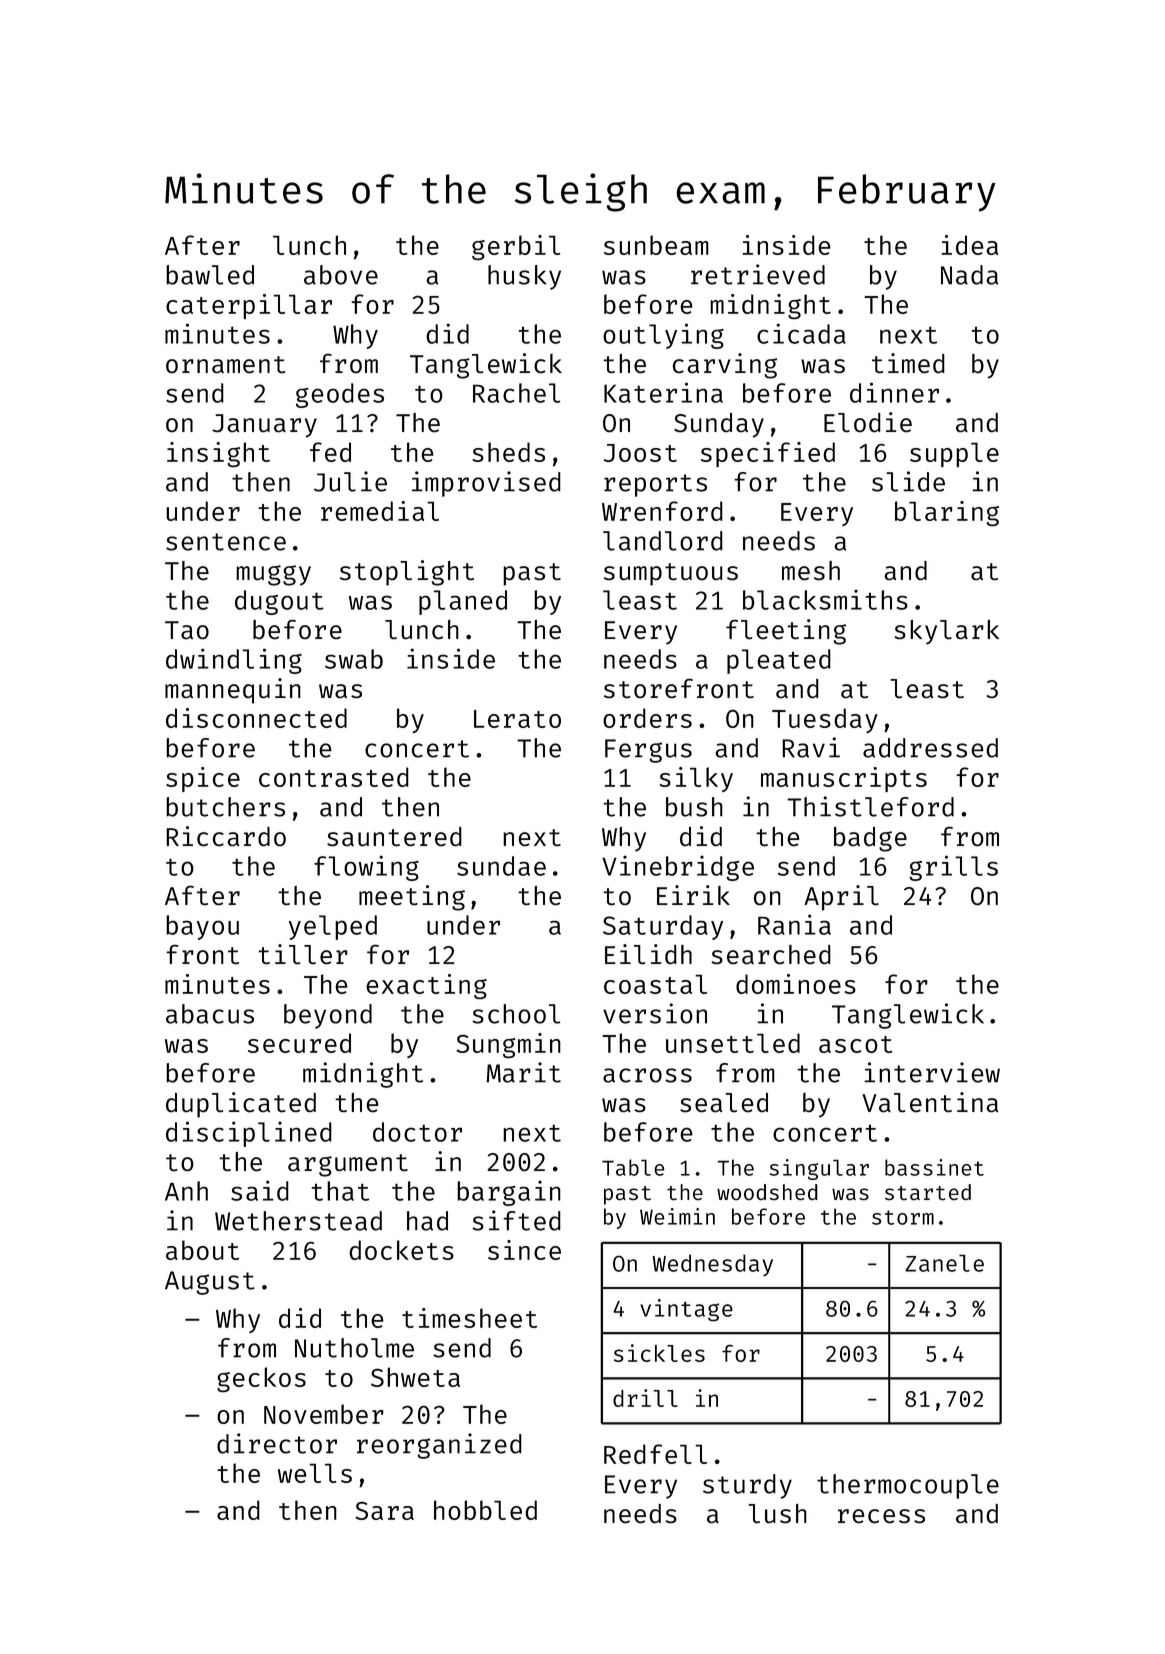 This page has height=1654, width=1165. I want to click on doctor, so click(417, 1132).
